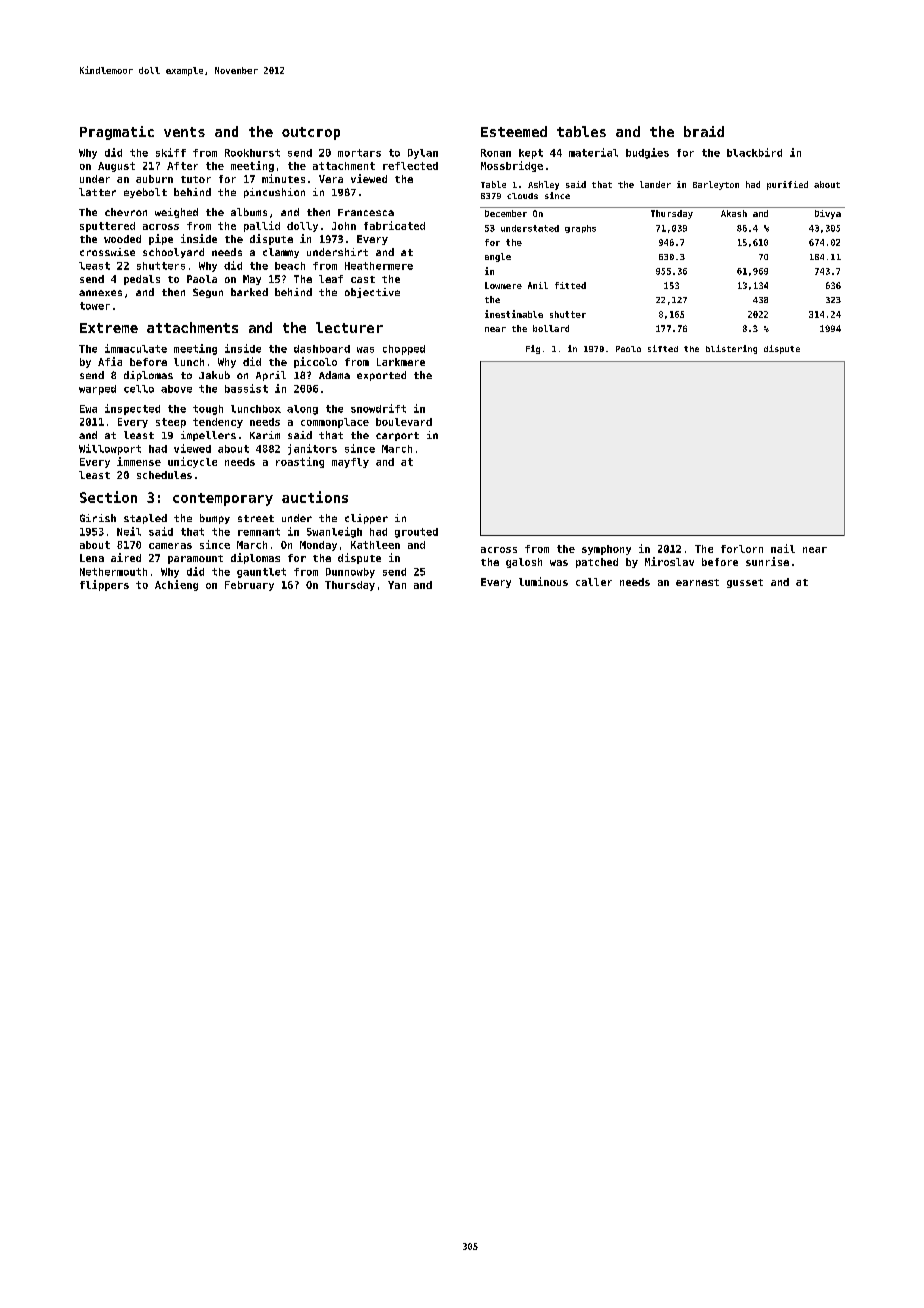 This screenshot has width=924, height=1308. What do you see at coordinates (704, 131) in the screenshot?
I see `braid` at bounding box center [704, 131].
